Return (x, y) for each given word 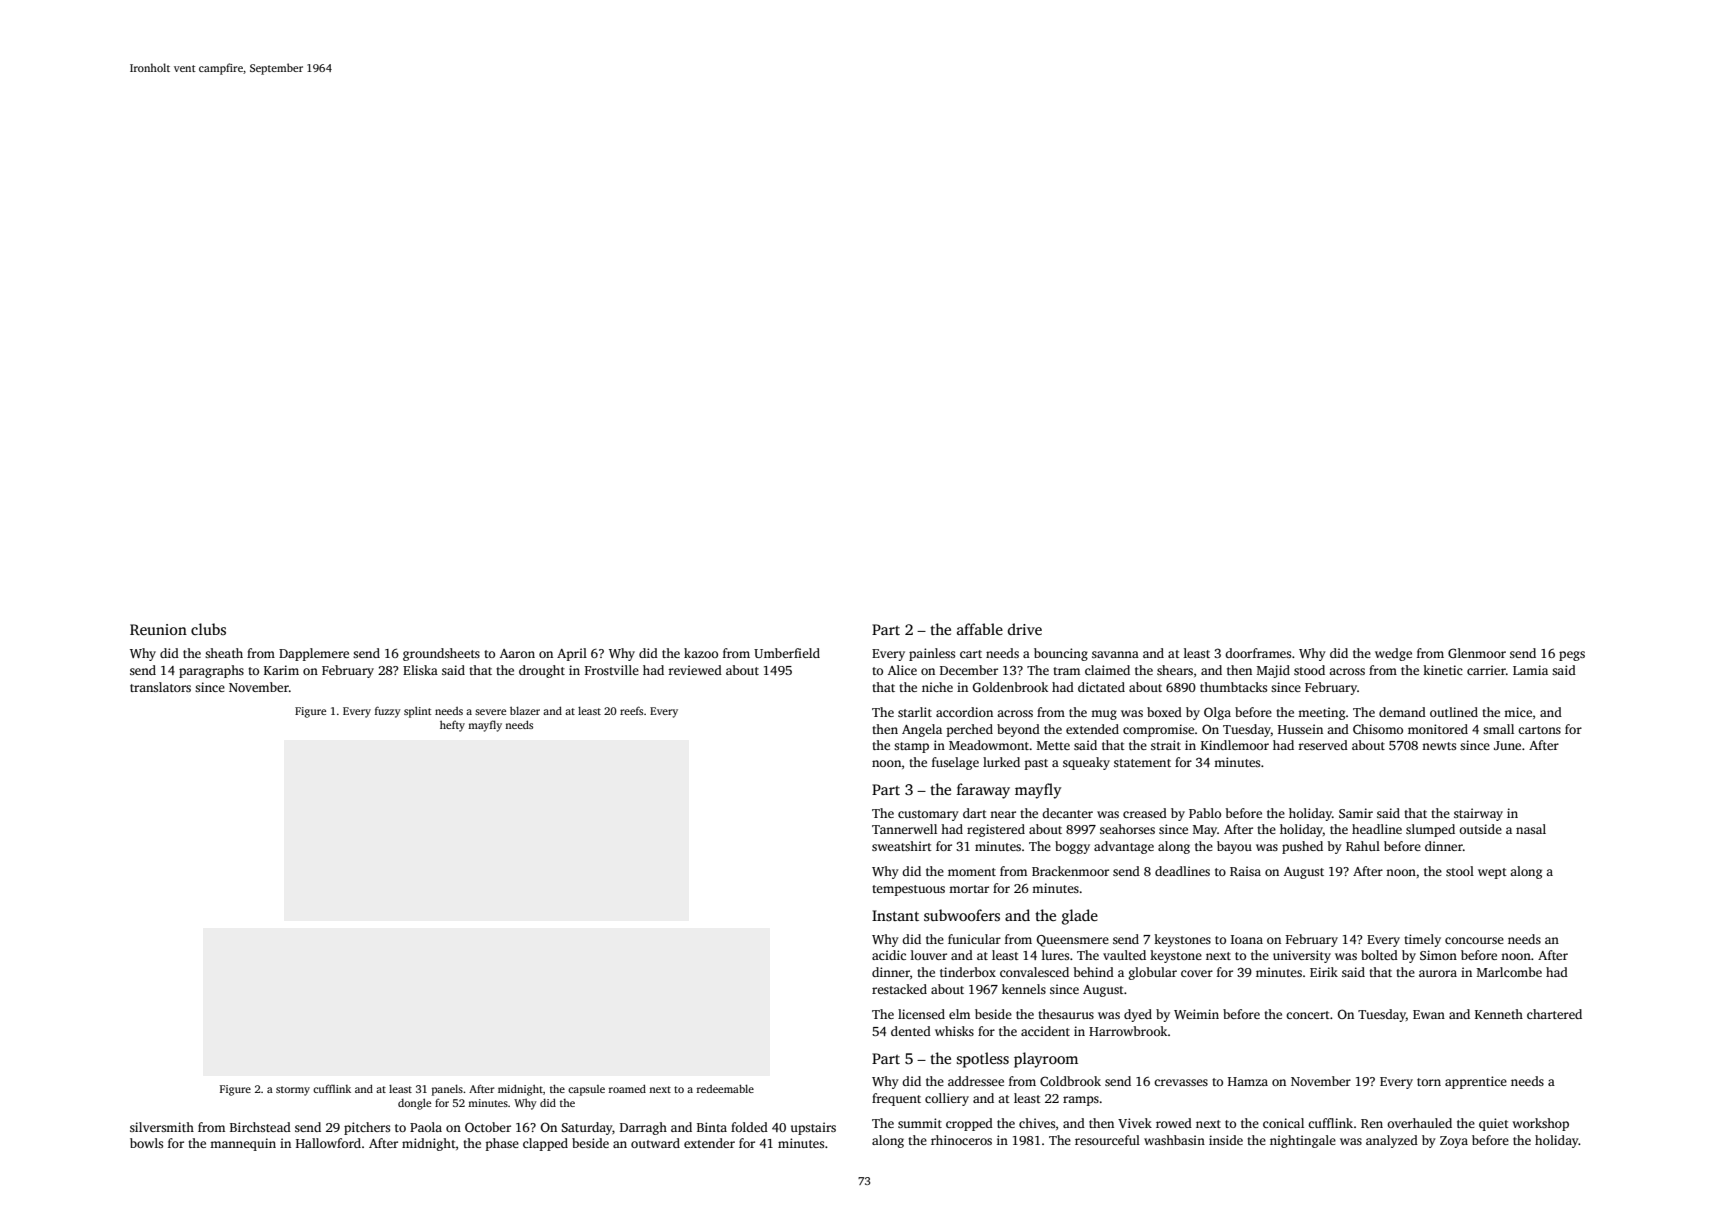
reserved (1323, 745)
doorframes (1258, 653)
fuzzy (388, 712)
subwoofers (962, 915)
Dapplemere (314, 654)
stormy (293, 1091)
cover (1197, 973)
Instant (895, 915)
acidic (889, 955)
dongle (414, 1104)
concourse (1474, 940)
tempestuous (908, 890)
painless (932, 654)
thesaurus (1066, 1014)
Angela (922, 730)
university (1302, 956)
